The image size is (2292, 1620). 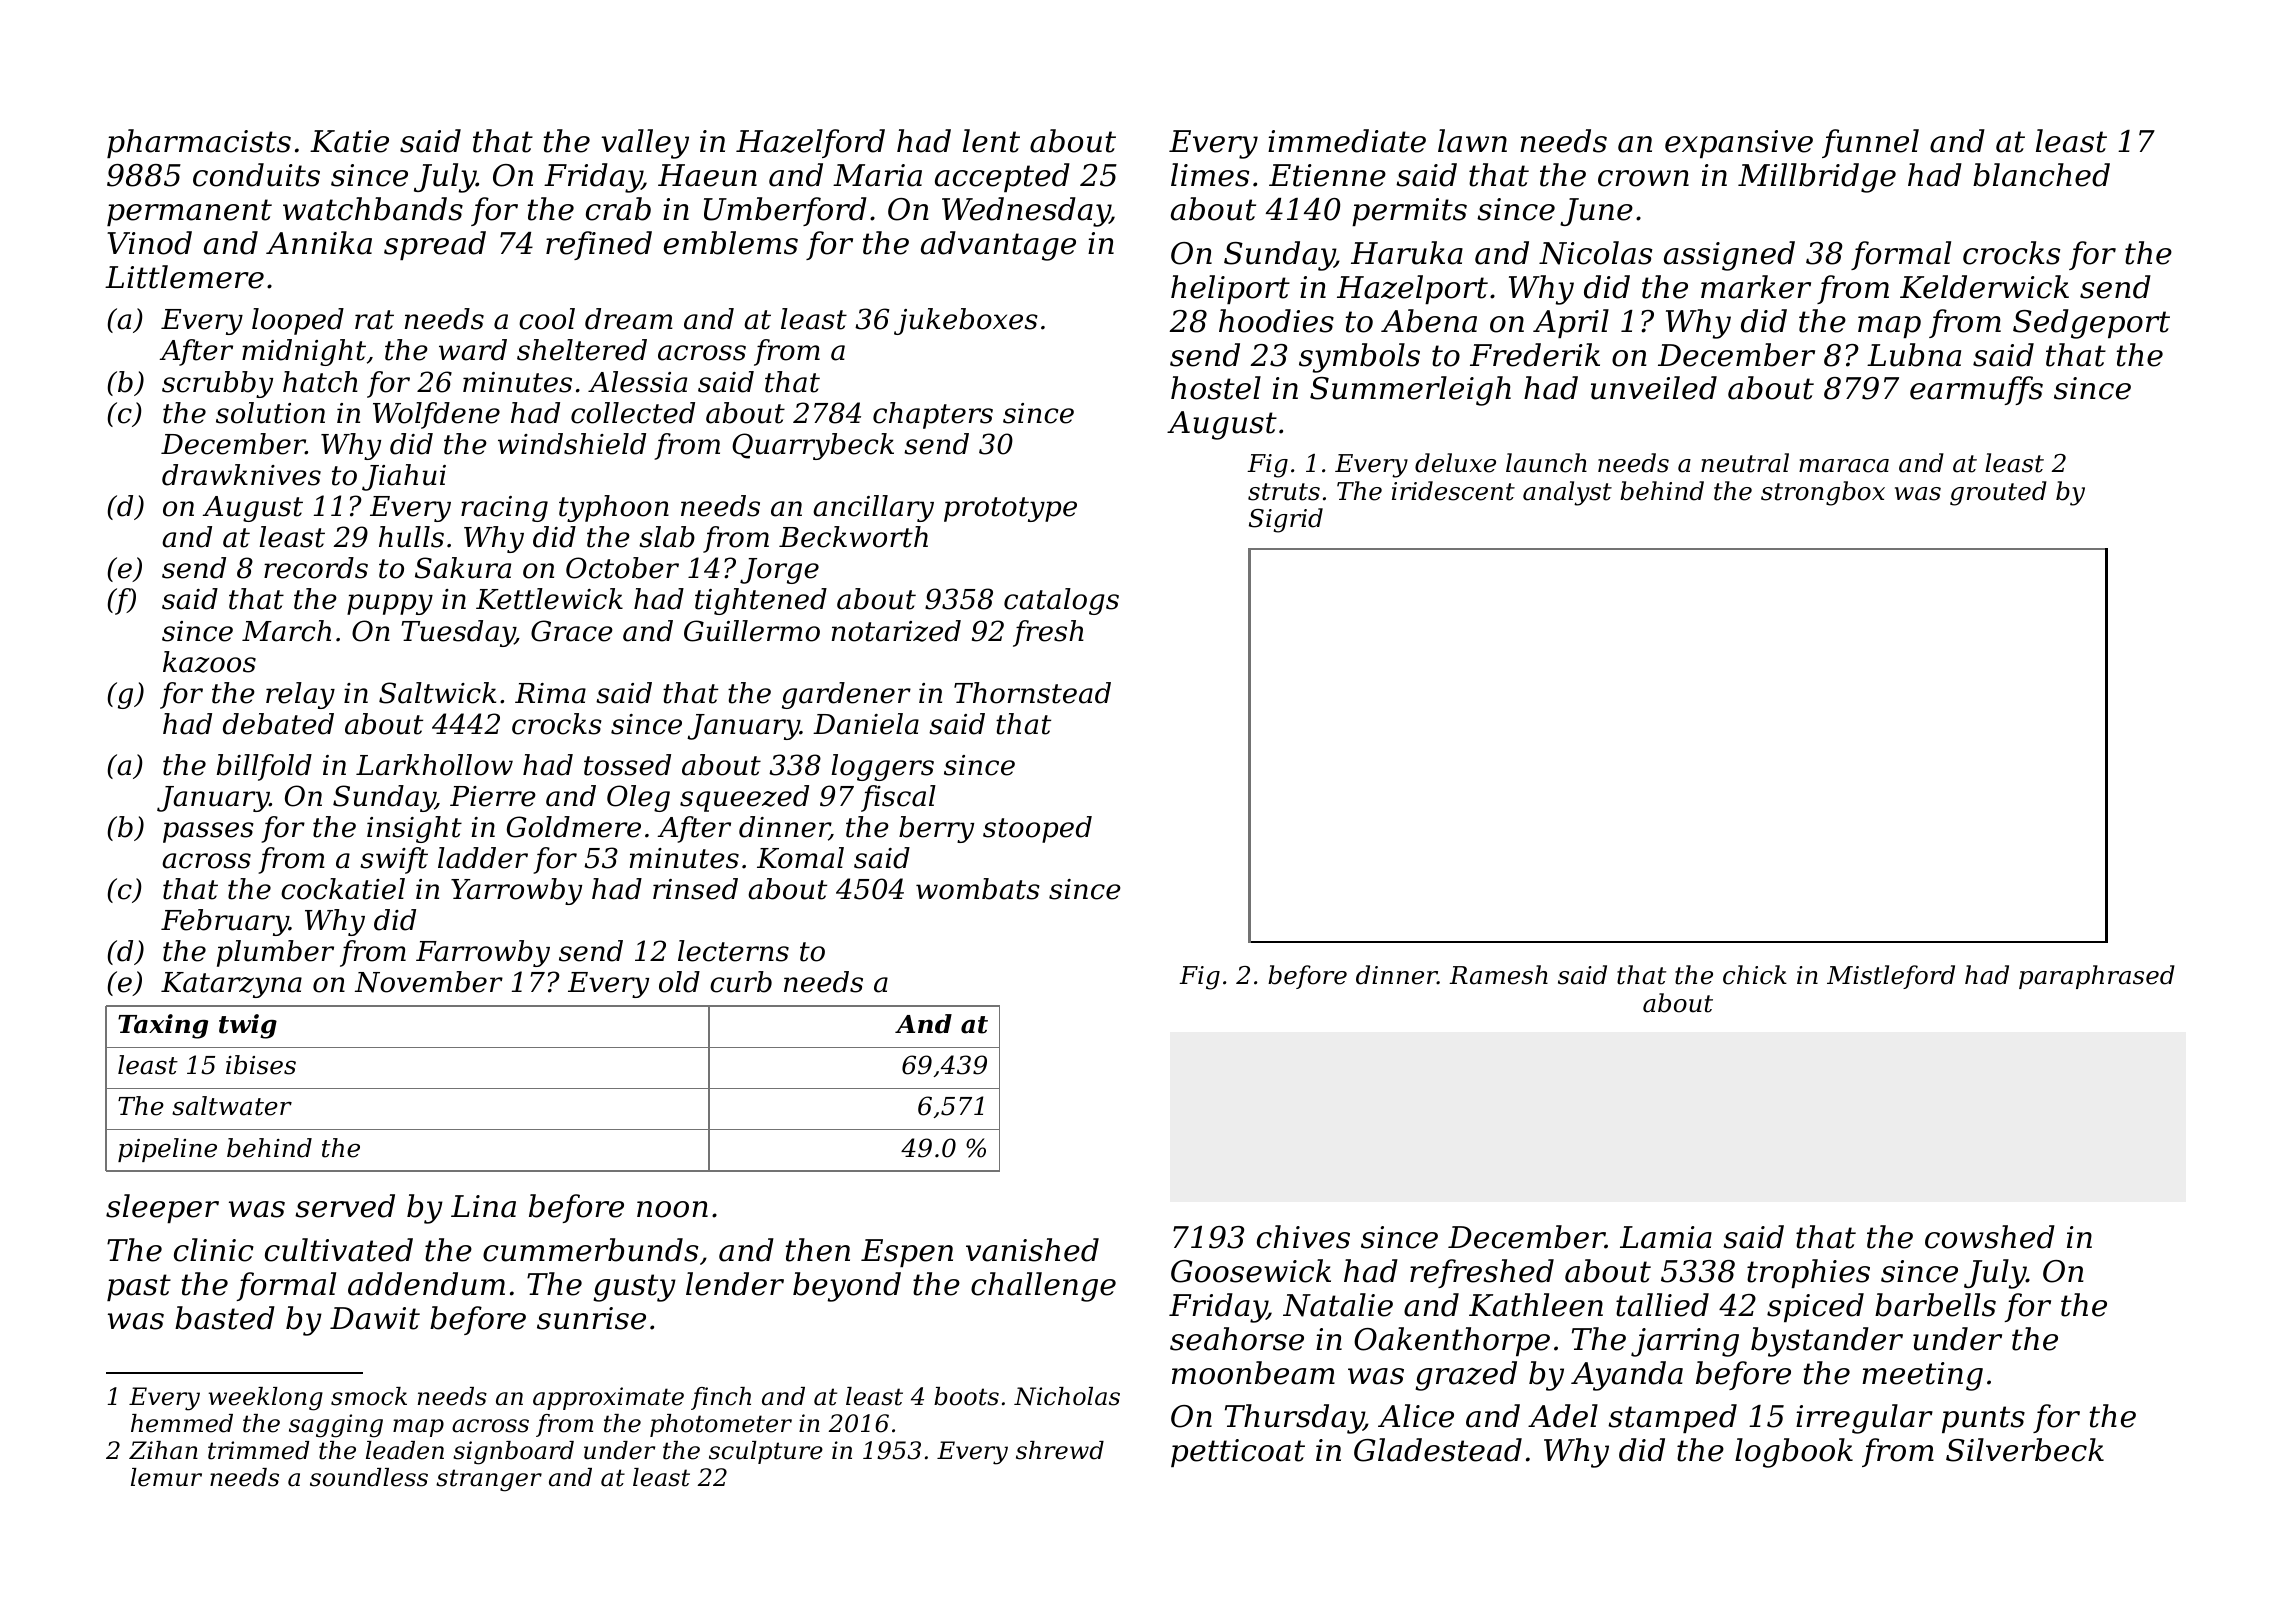 What do you see at coordinates (1745, 463) in the image?
I see `neutral` at bounding box center [1745, 463].
